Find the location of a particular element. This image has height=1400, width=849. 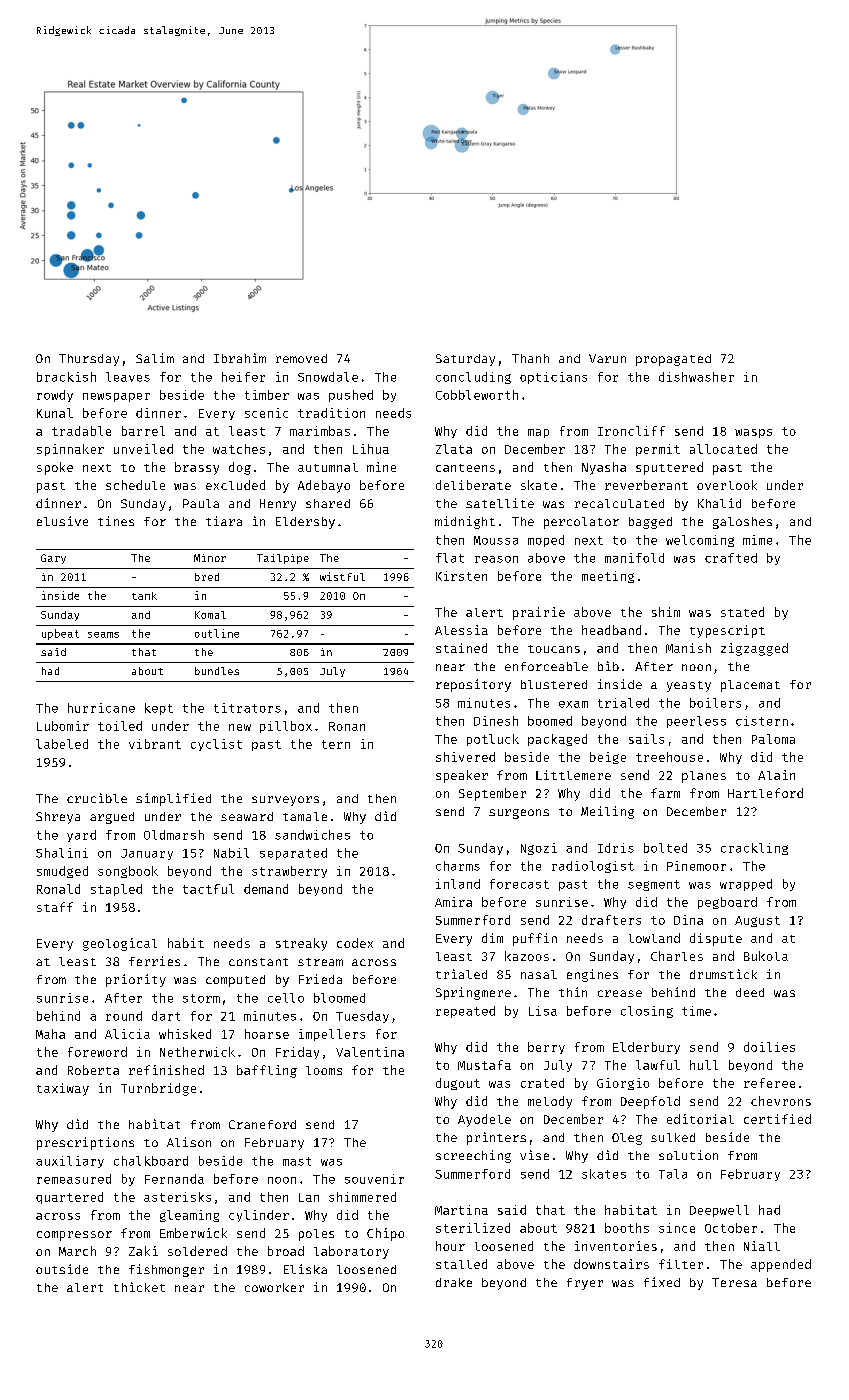

drake is located at coordinates (454, 1282).
